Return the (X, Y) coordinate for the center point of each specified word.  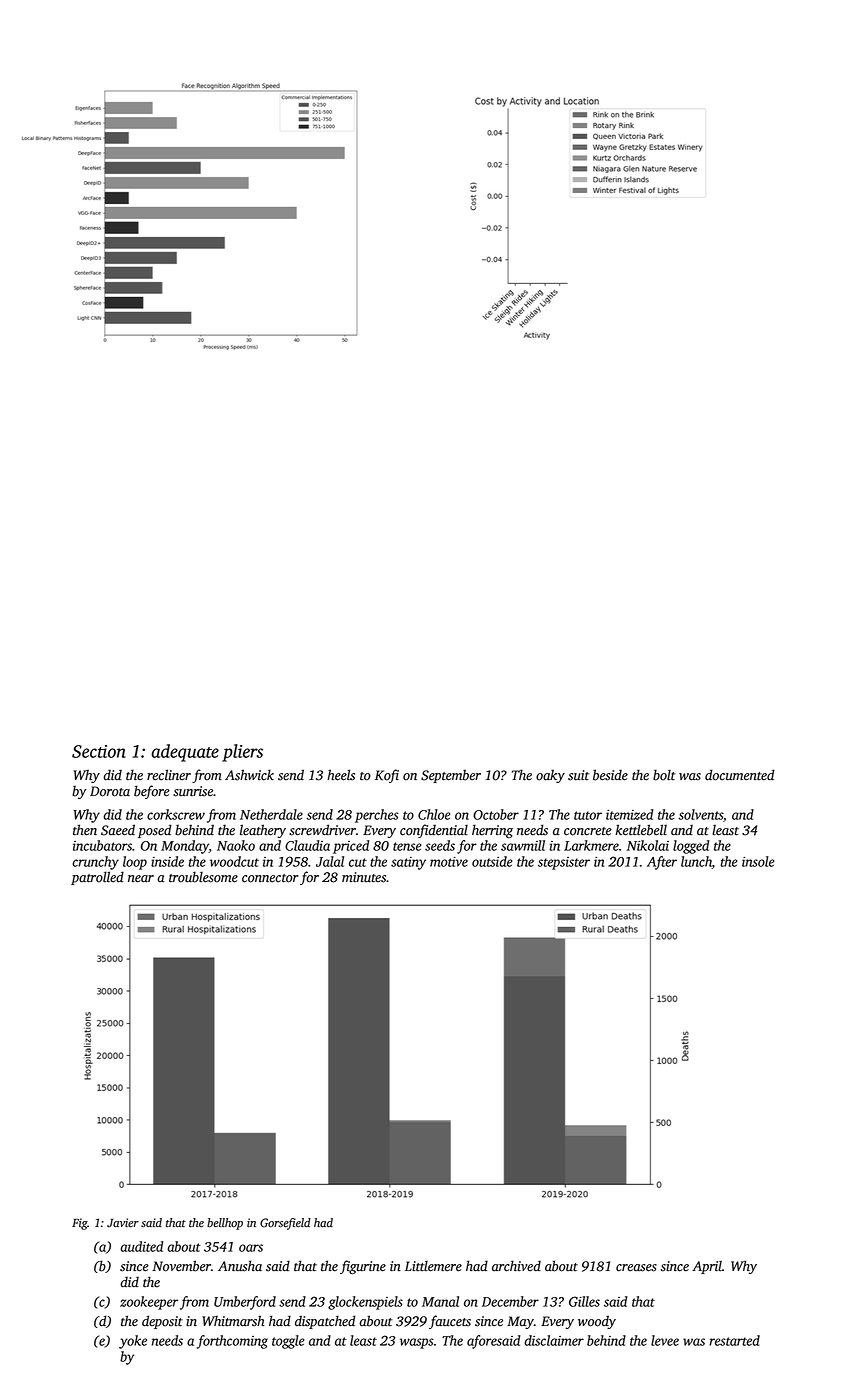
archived (516, 1266)
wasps (417, 1343)
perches (377, 816)
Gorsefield (285, 1224)
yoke (133, 1342)
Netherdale (271, 814)
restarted (734, 1340)
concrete (588, 831)
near (141, 879)
